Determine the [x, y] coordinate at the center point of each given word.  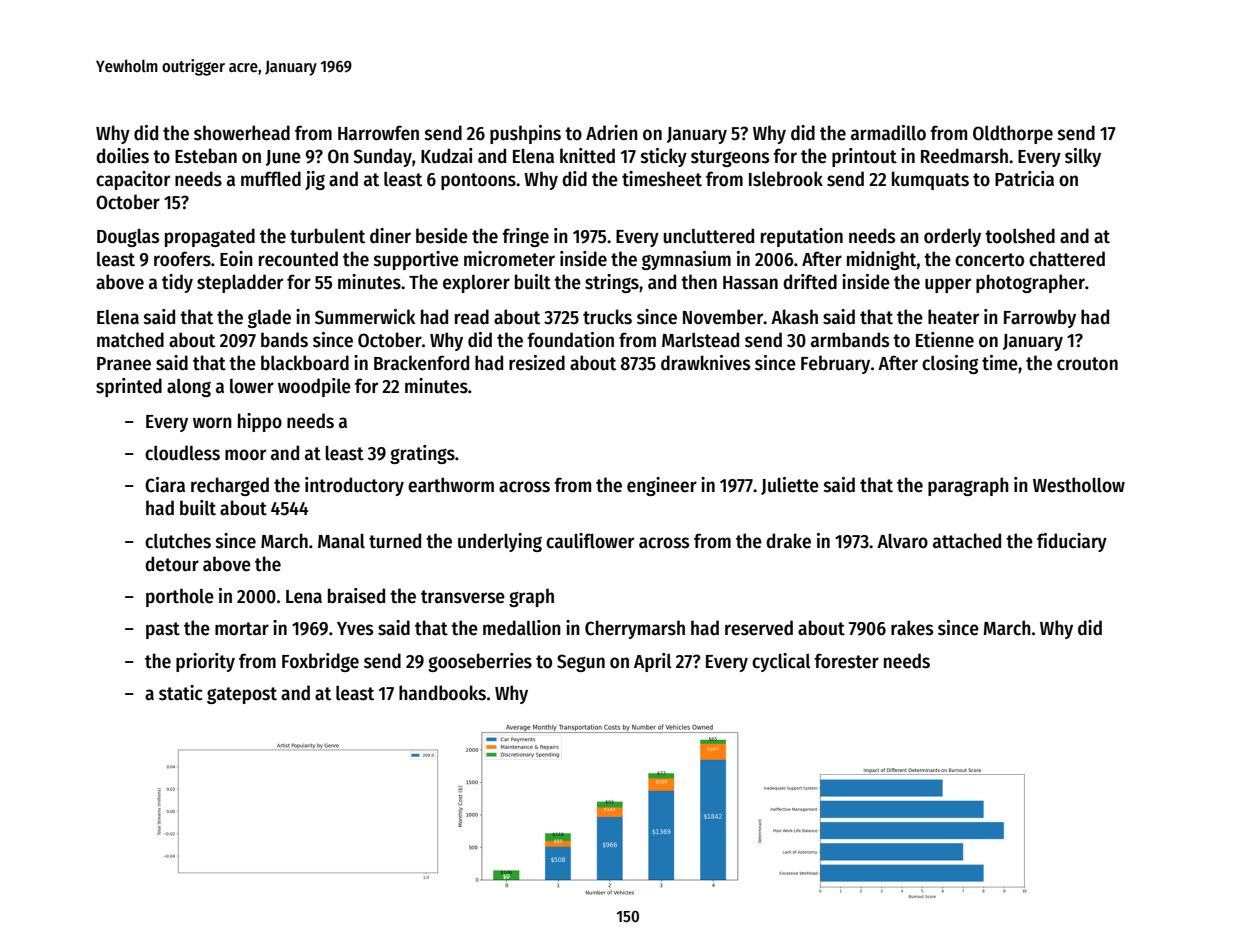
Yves [355, 629]
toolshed [1020, 236]
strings [612, 283]
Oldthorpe [1013, 134]
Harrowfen [378, 133]
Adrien [612, 133]
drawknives [705, 363]
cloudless [182, 453]
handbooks [442, 693]
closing [950, 364]
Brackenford [421, 363]
